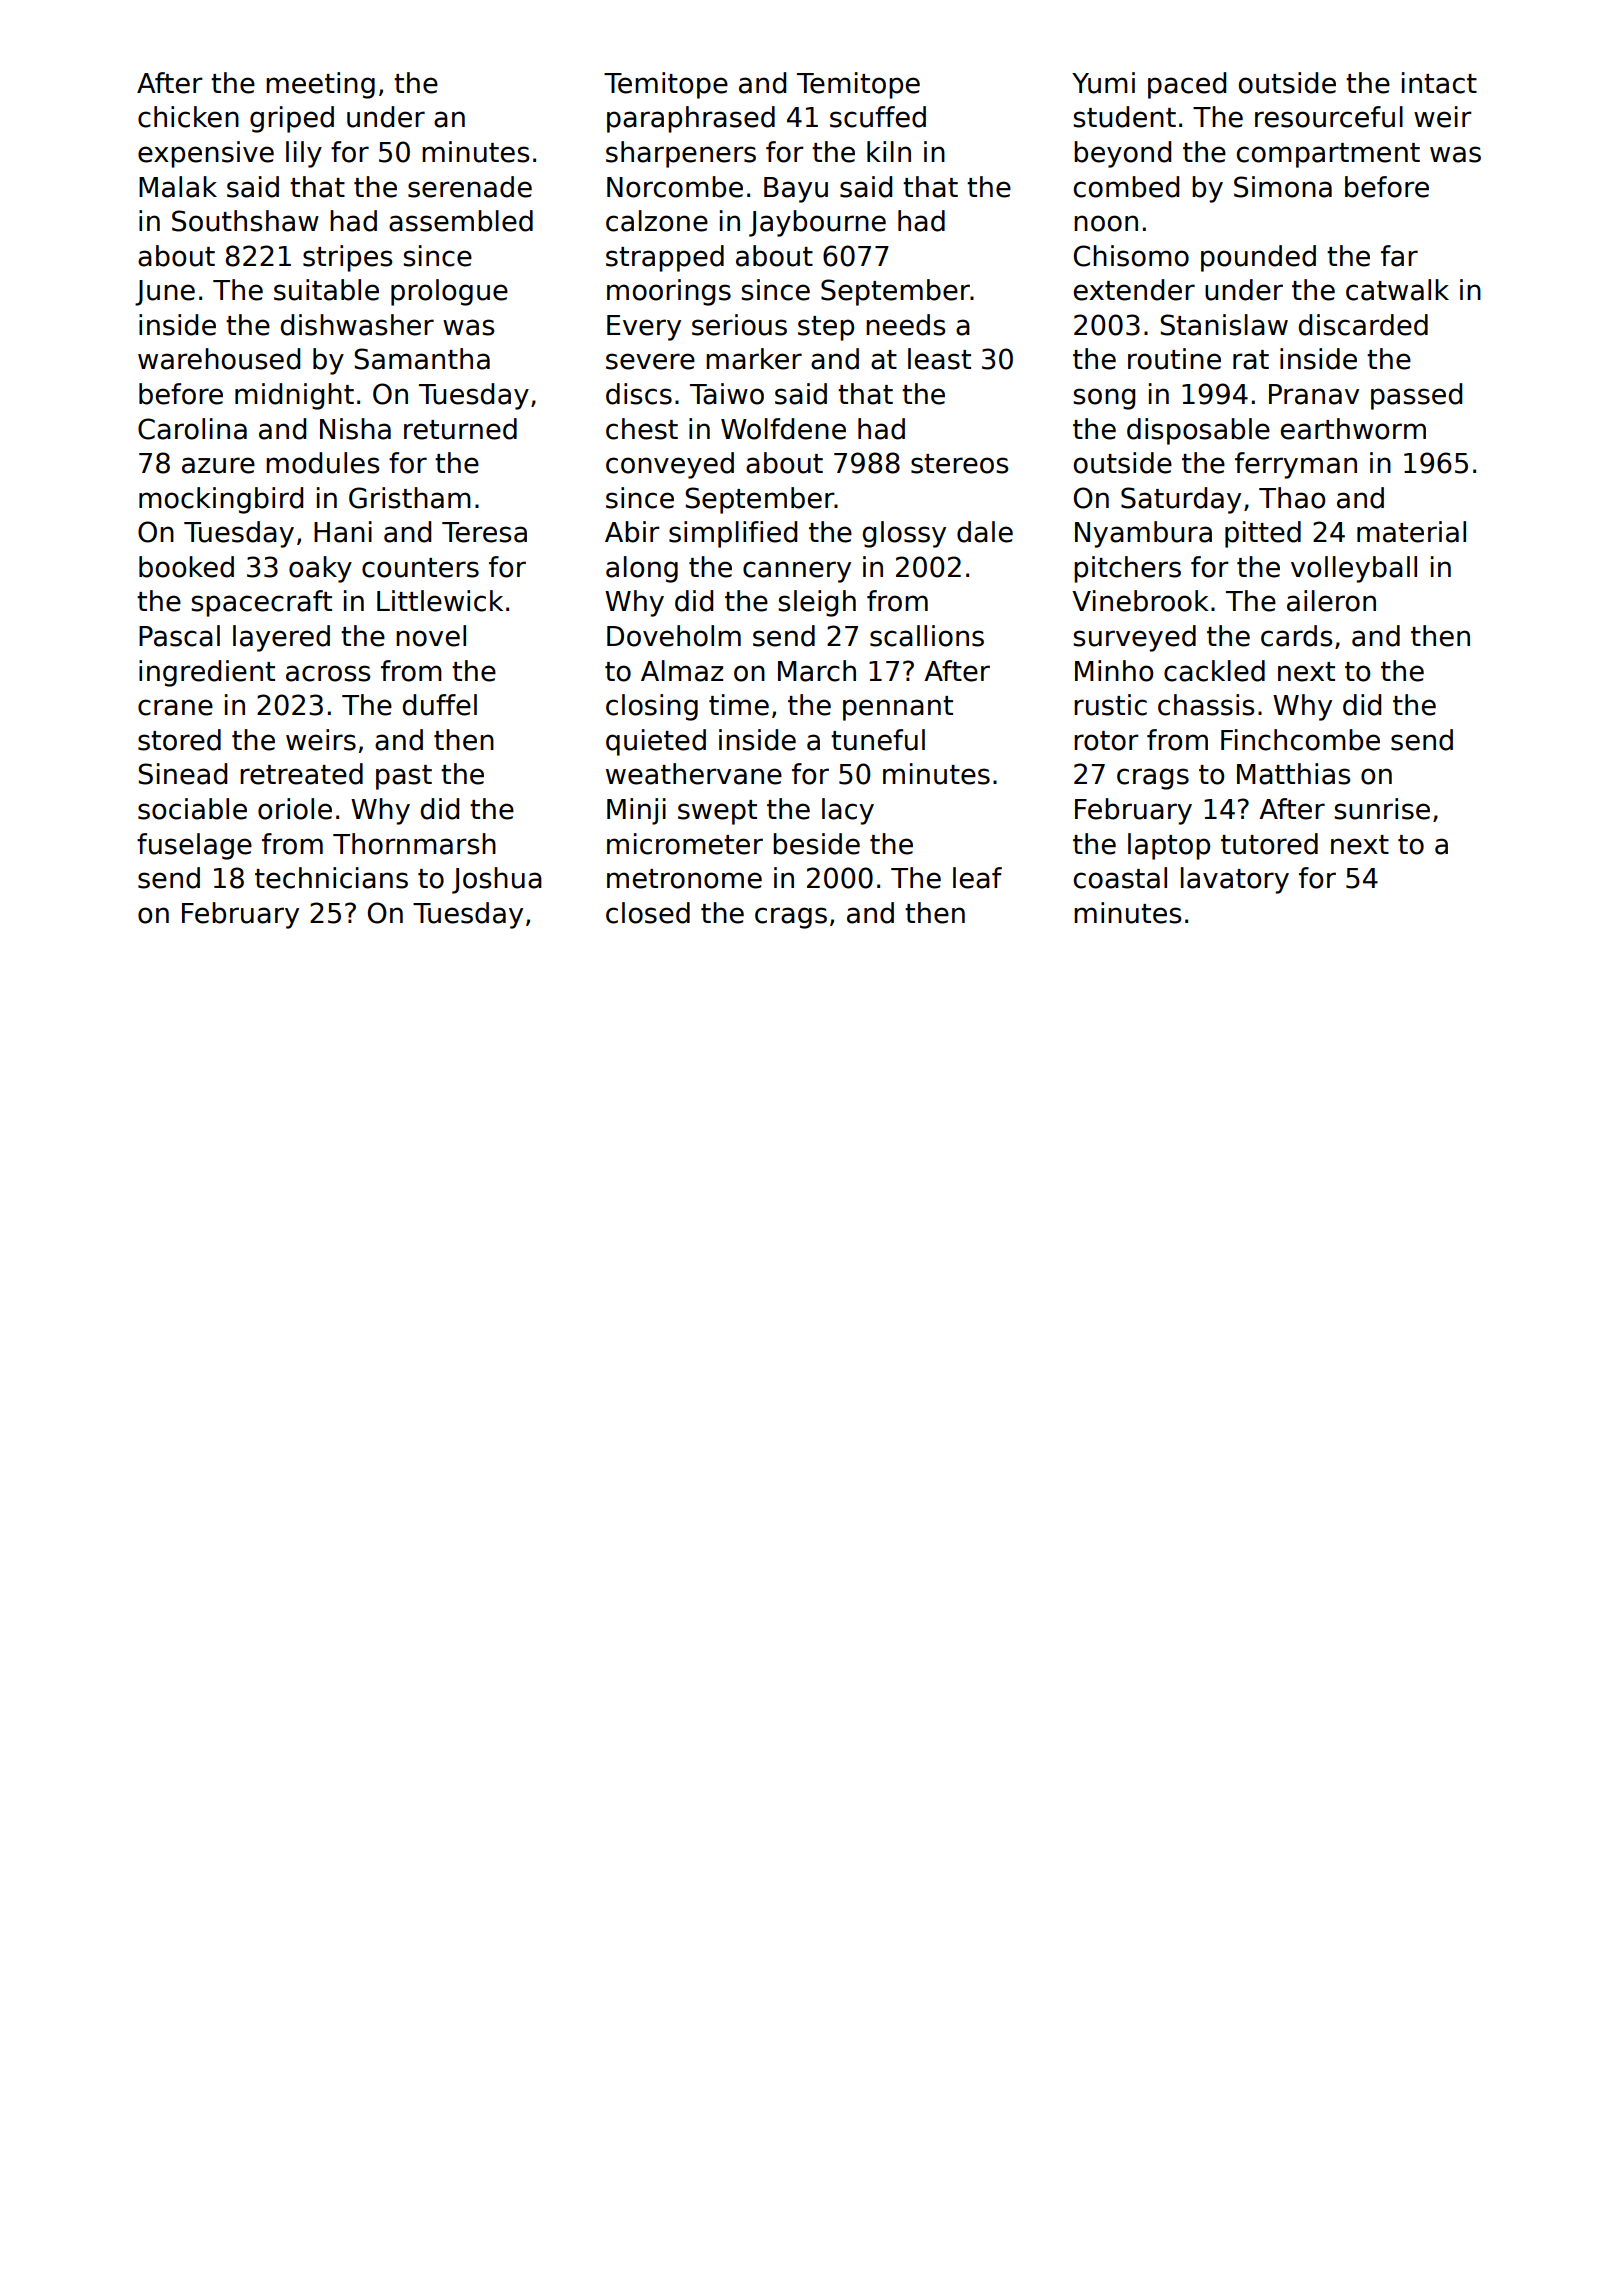 Image resolution: width=1620 pixels, height=2292 pixels. What do you see at coordinates (650, 361) in the screenshot?
I see `severe` at bounding box center [650, 361].
